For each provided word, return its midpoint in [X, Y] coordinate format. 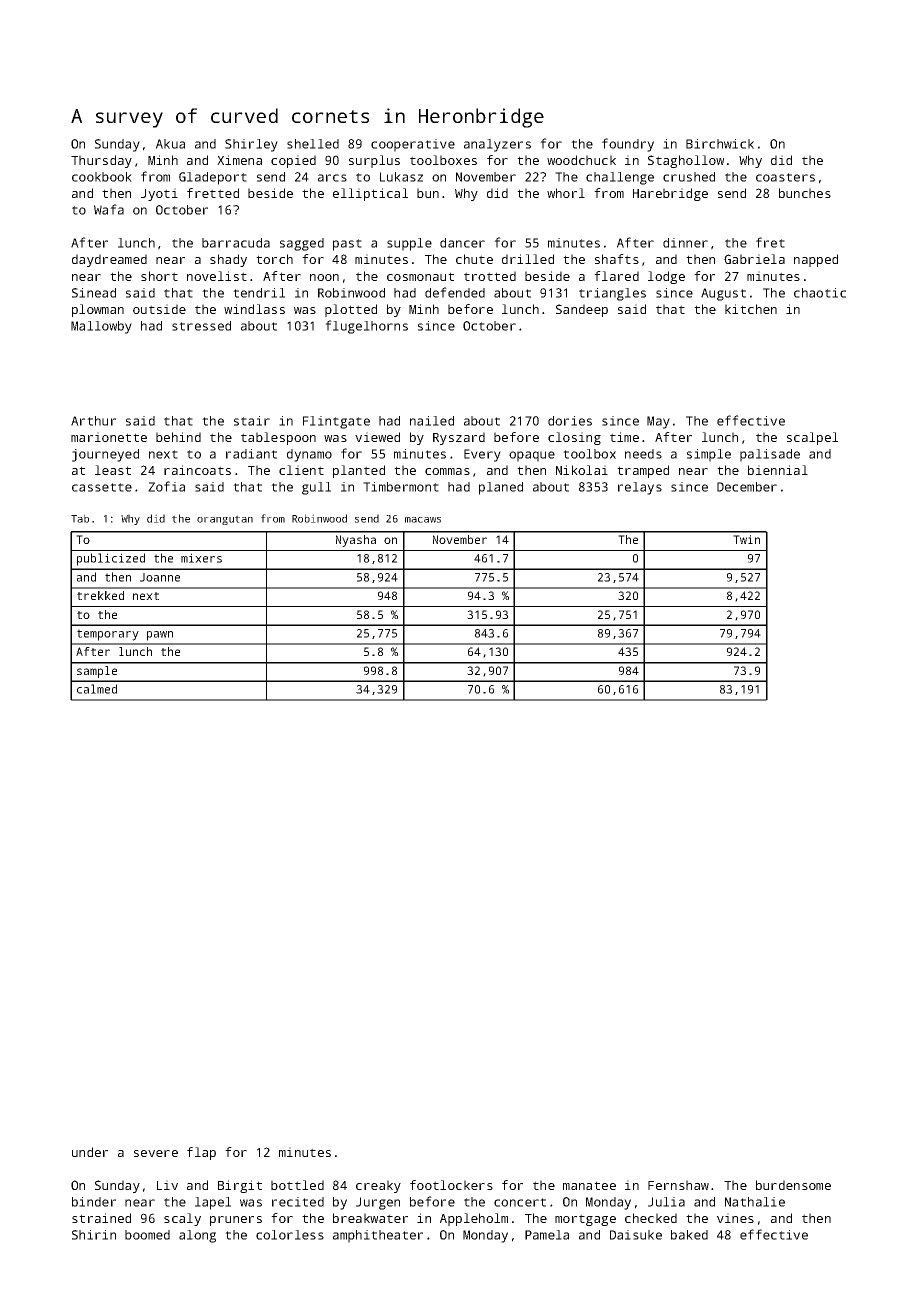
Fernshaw [678, 1185]
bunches [805, 193]
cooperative [413, 145]
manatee [589, 1185]
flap [201, 1153]
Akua [170, 144]
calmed [97, 689]
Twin [746, 539]
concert [520, 1202]
